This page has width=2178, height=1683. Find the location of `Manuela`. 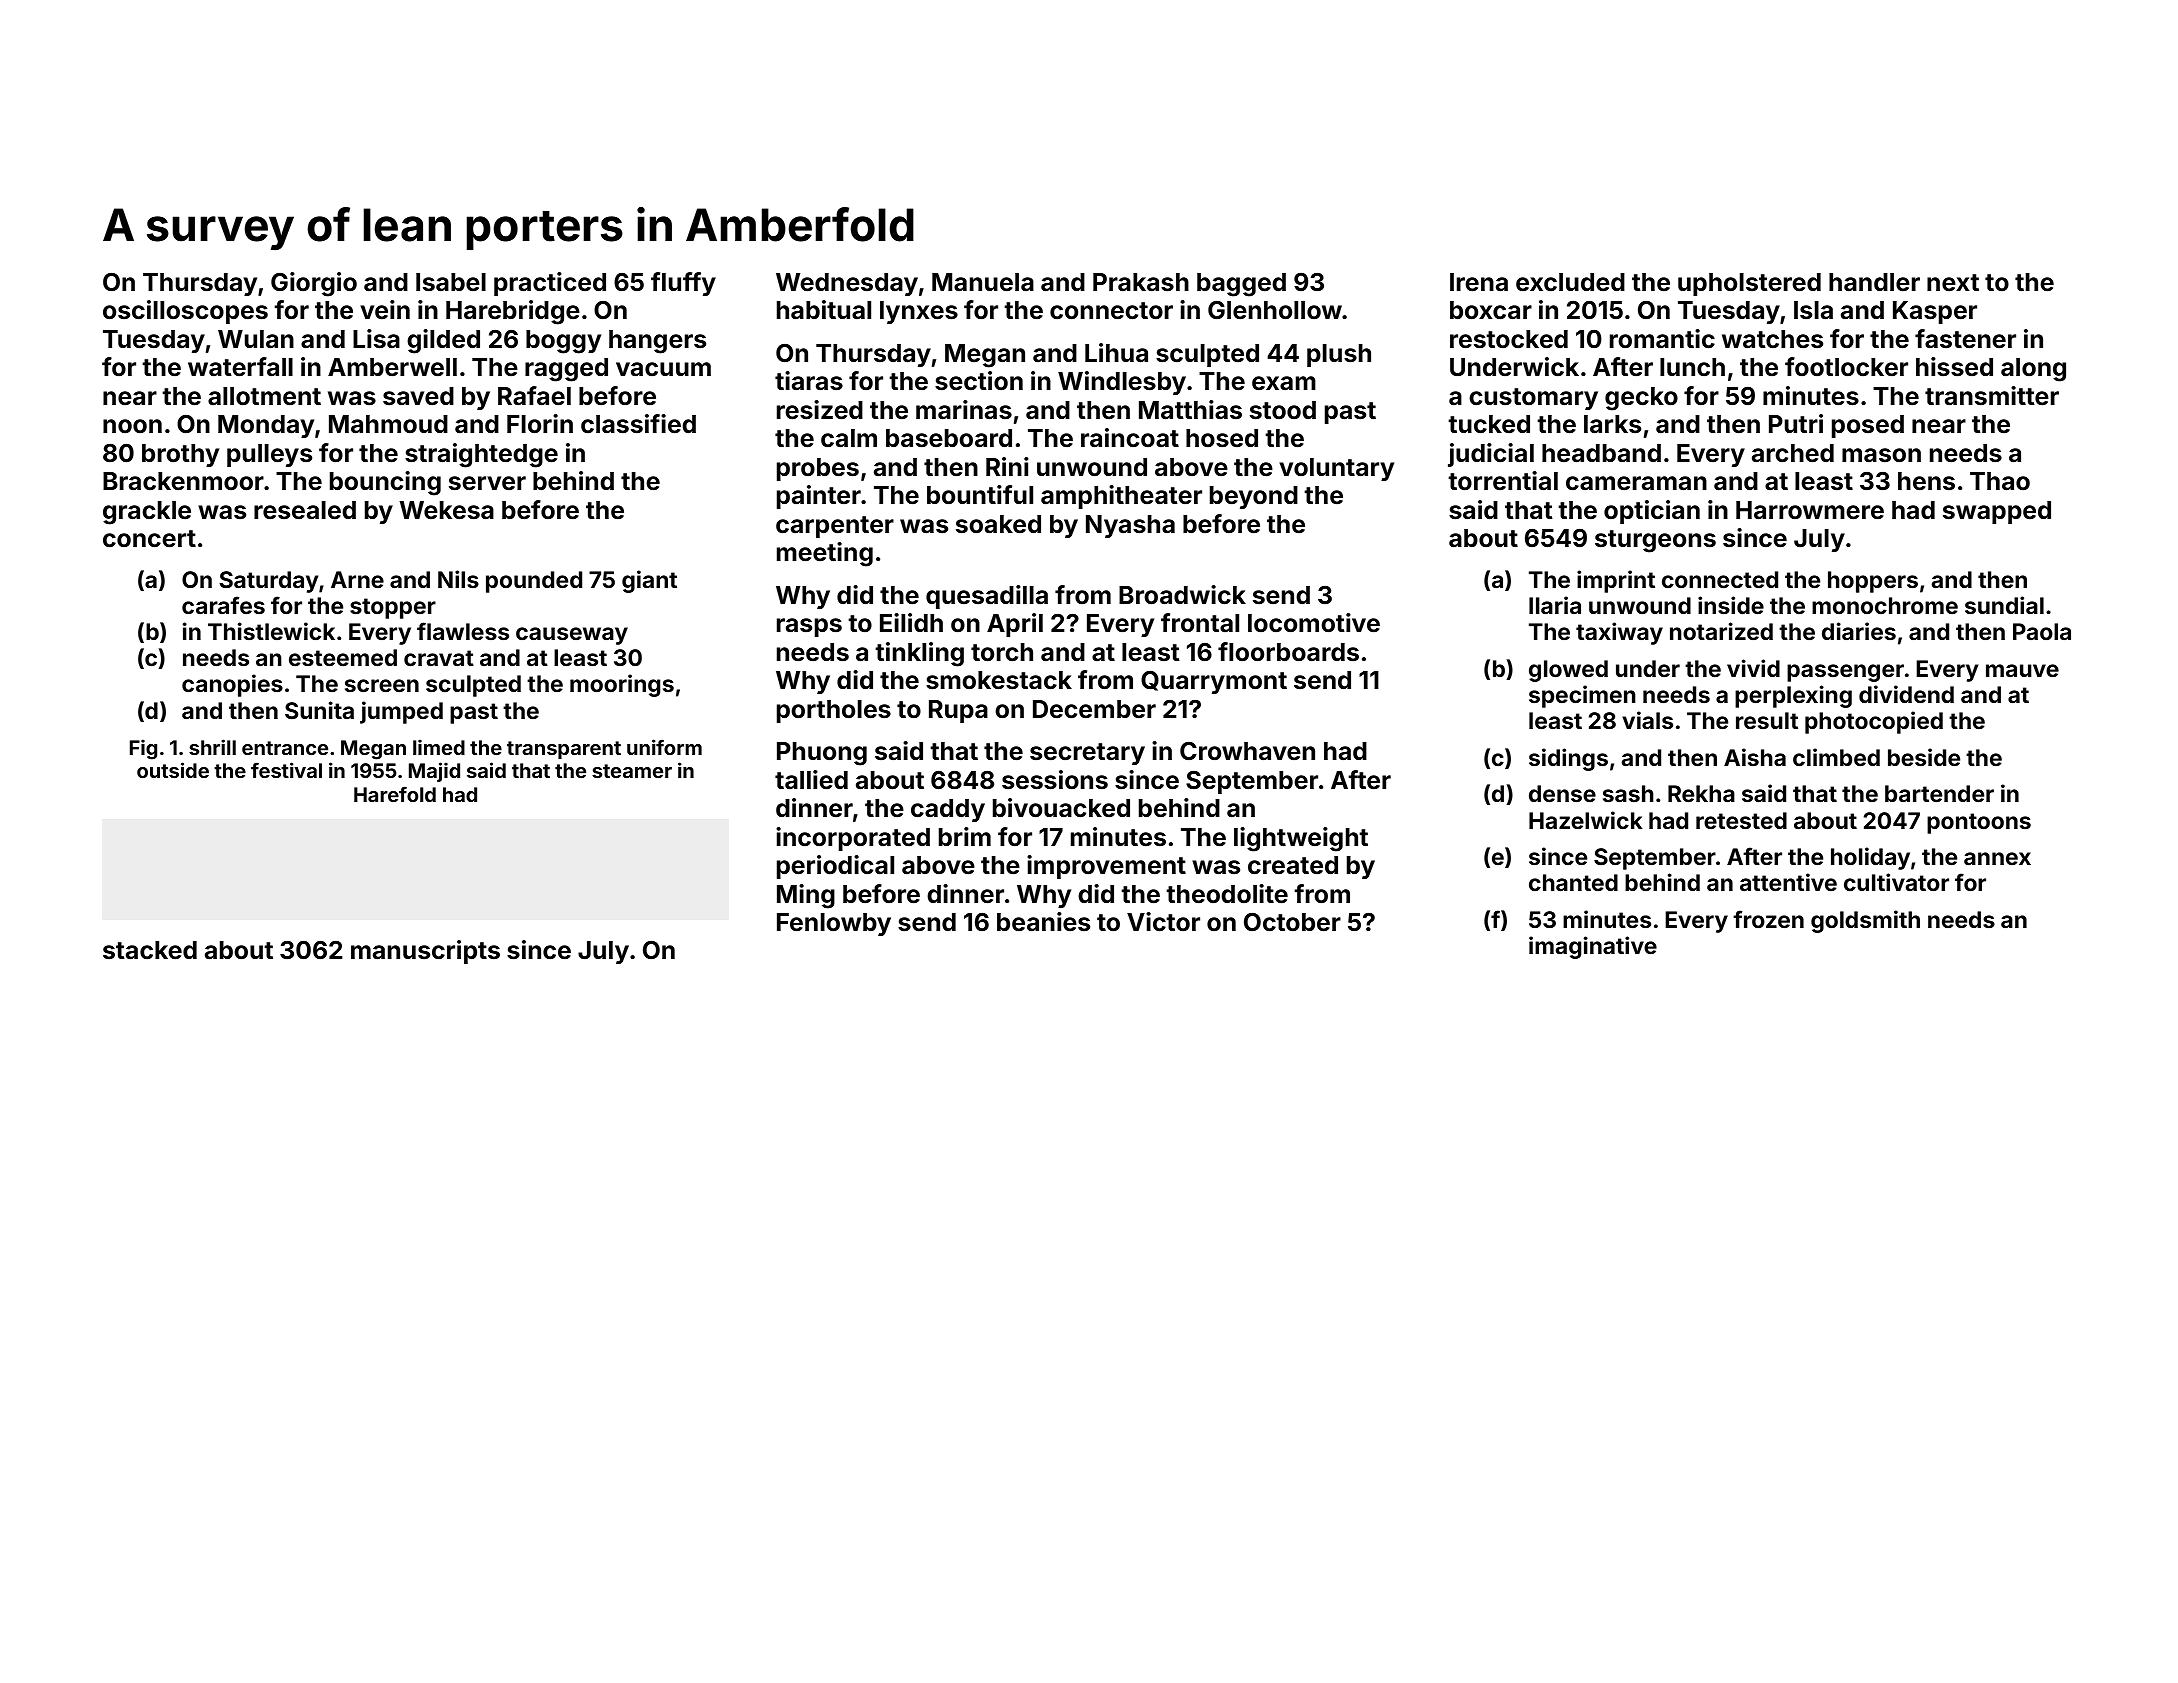

Manuela is located at coordinates (983, 282).
